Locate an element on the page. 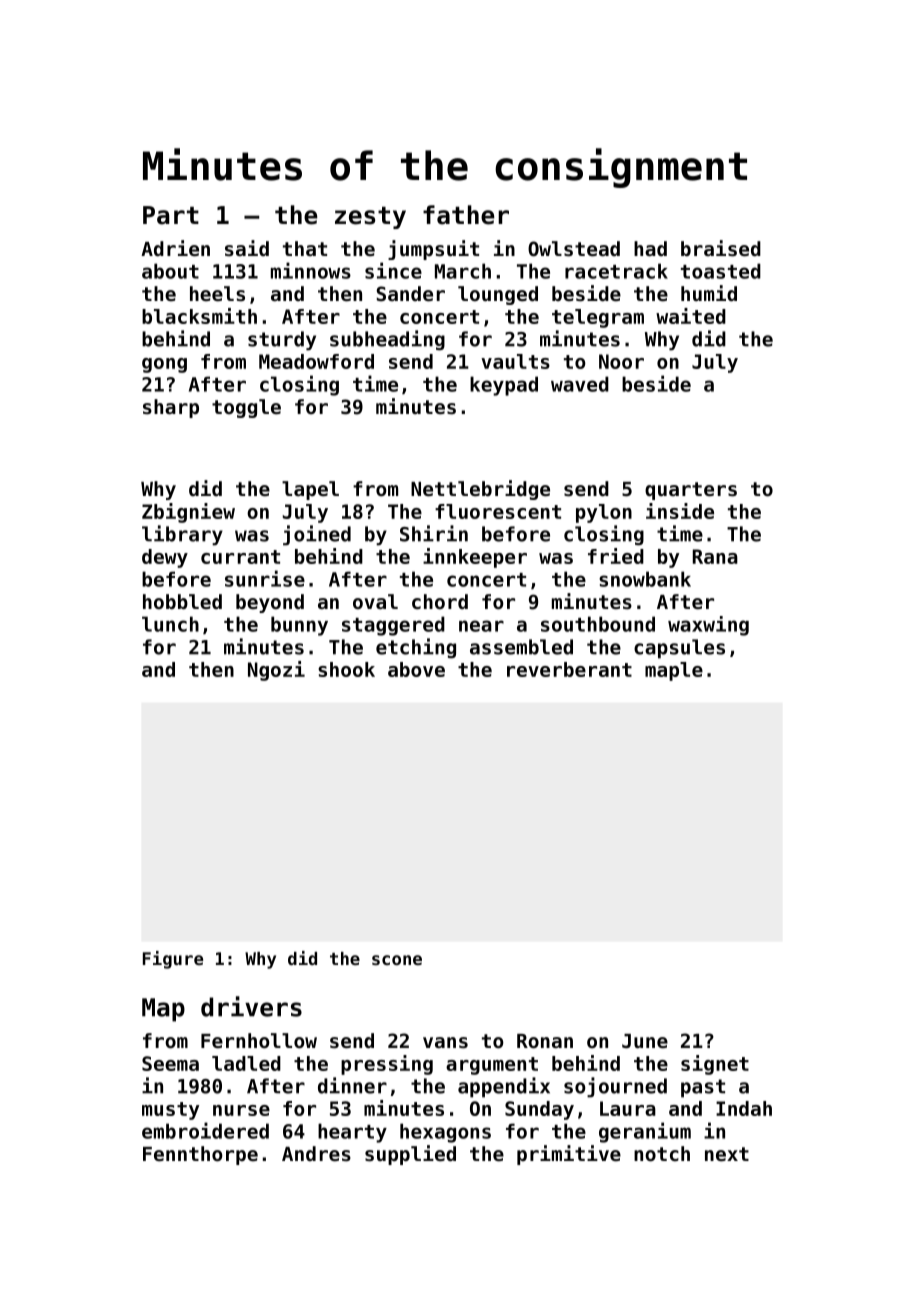 Image resolution: width=924 pixels, height=1314 pixels. pylon is located at coordinates (604, 513).
